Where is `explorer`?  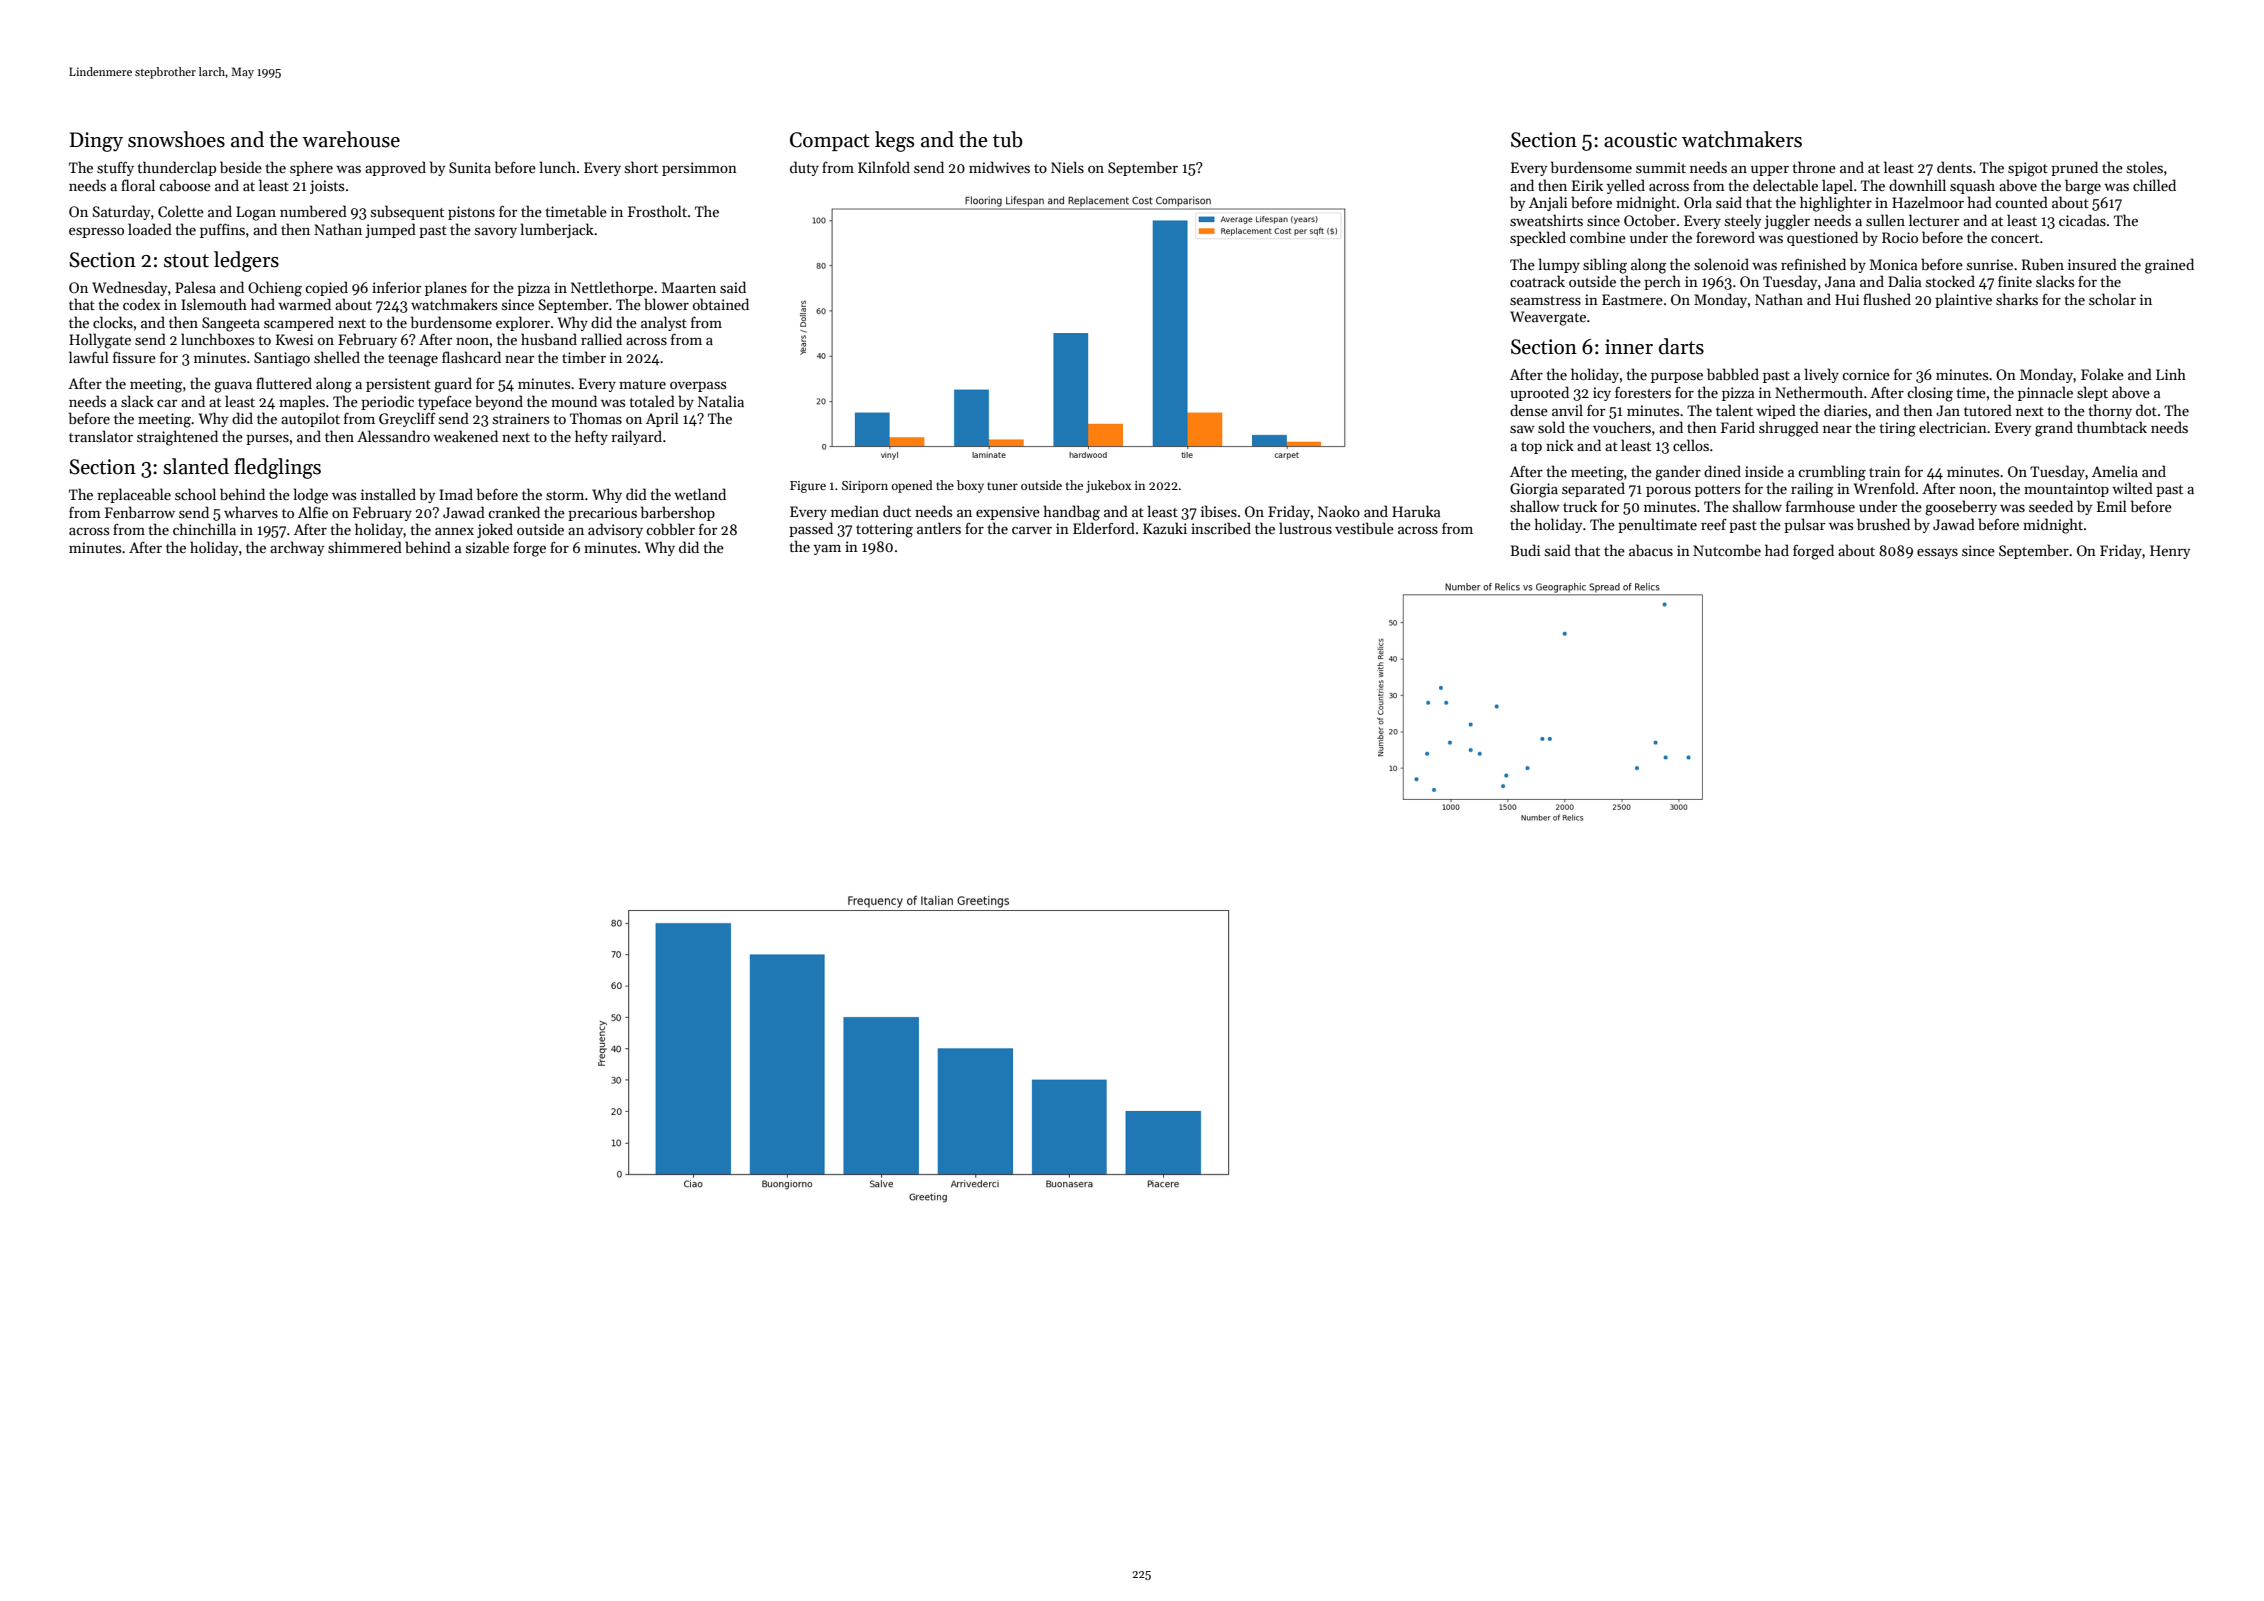 explorer is located at coordinates (523, 323).
